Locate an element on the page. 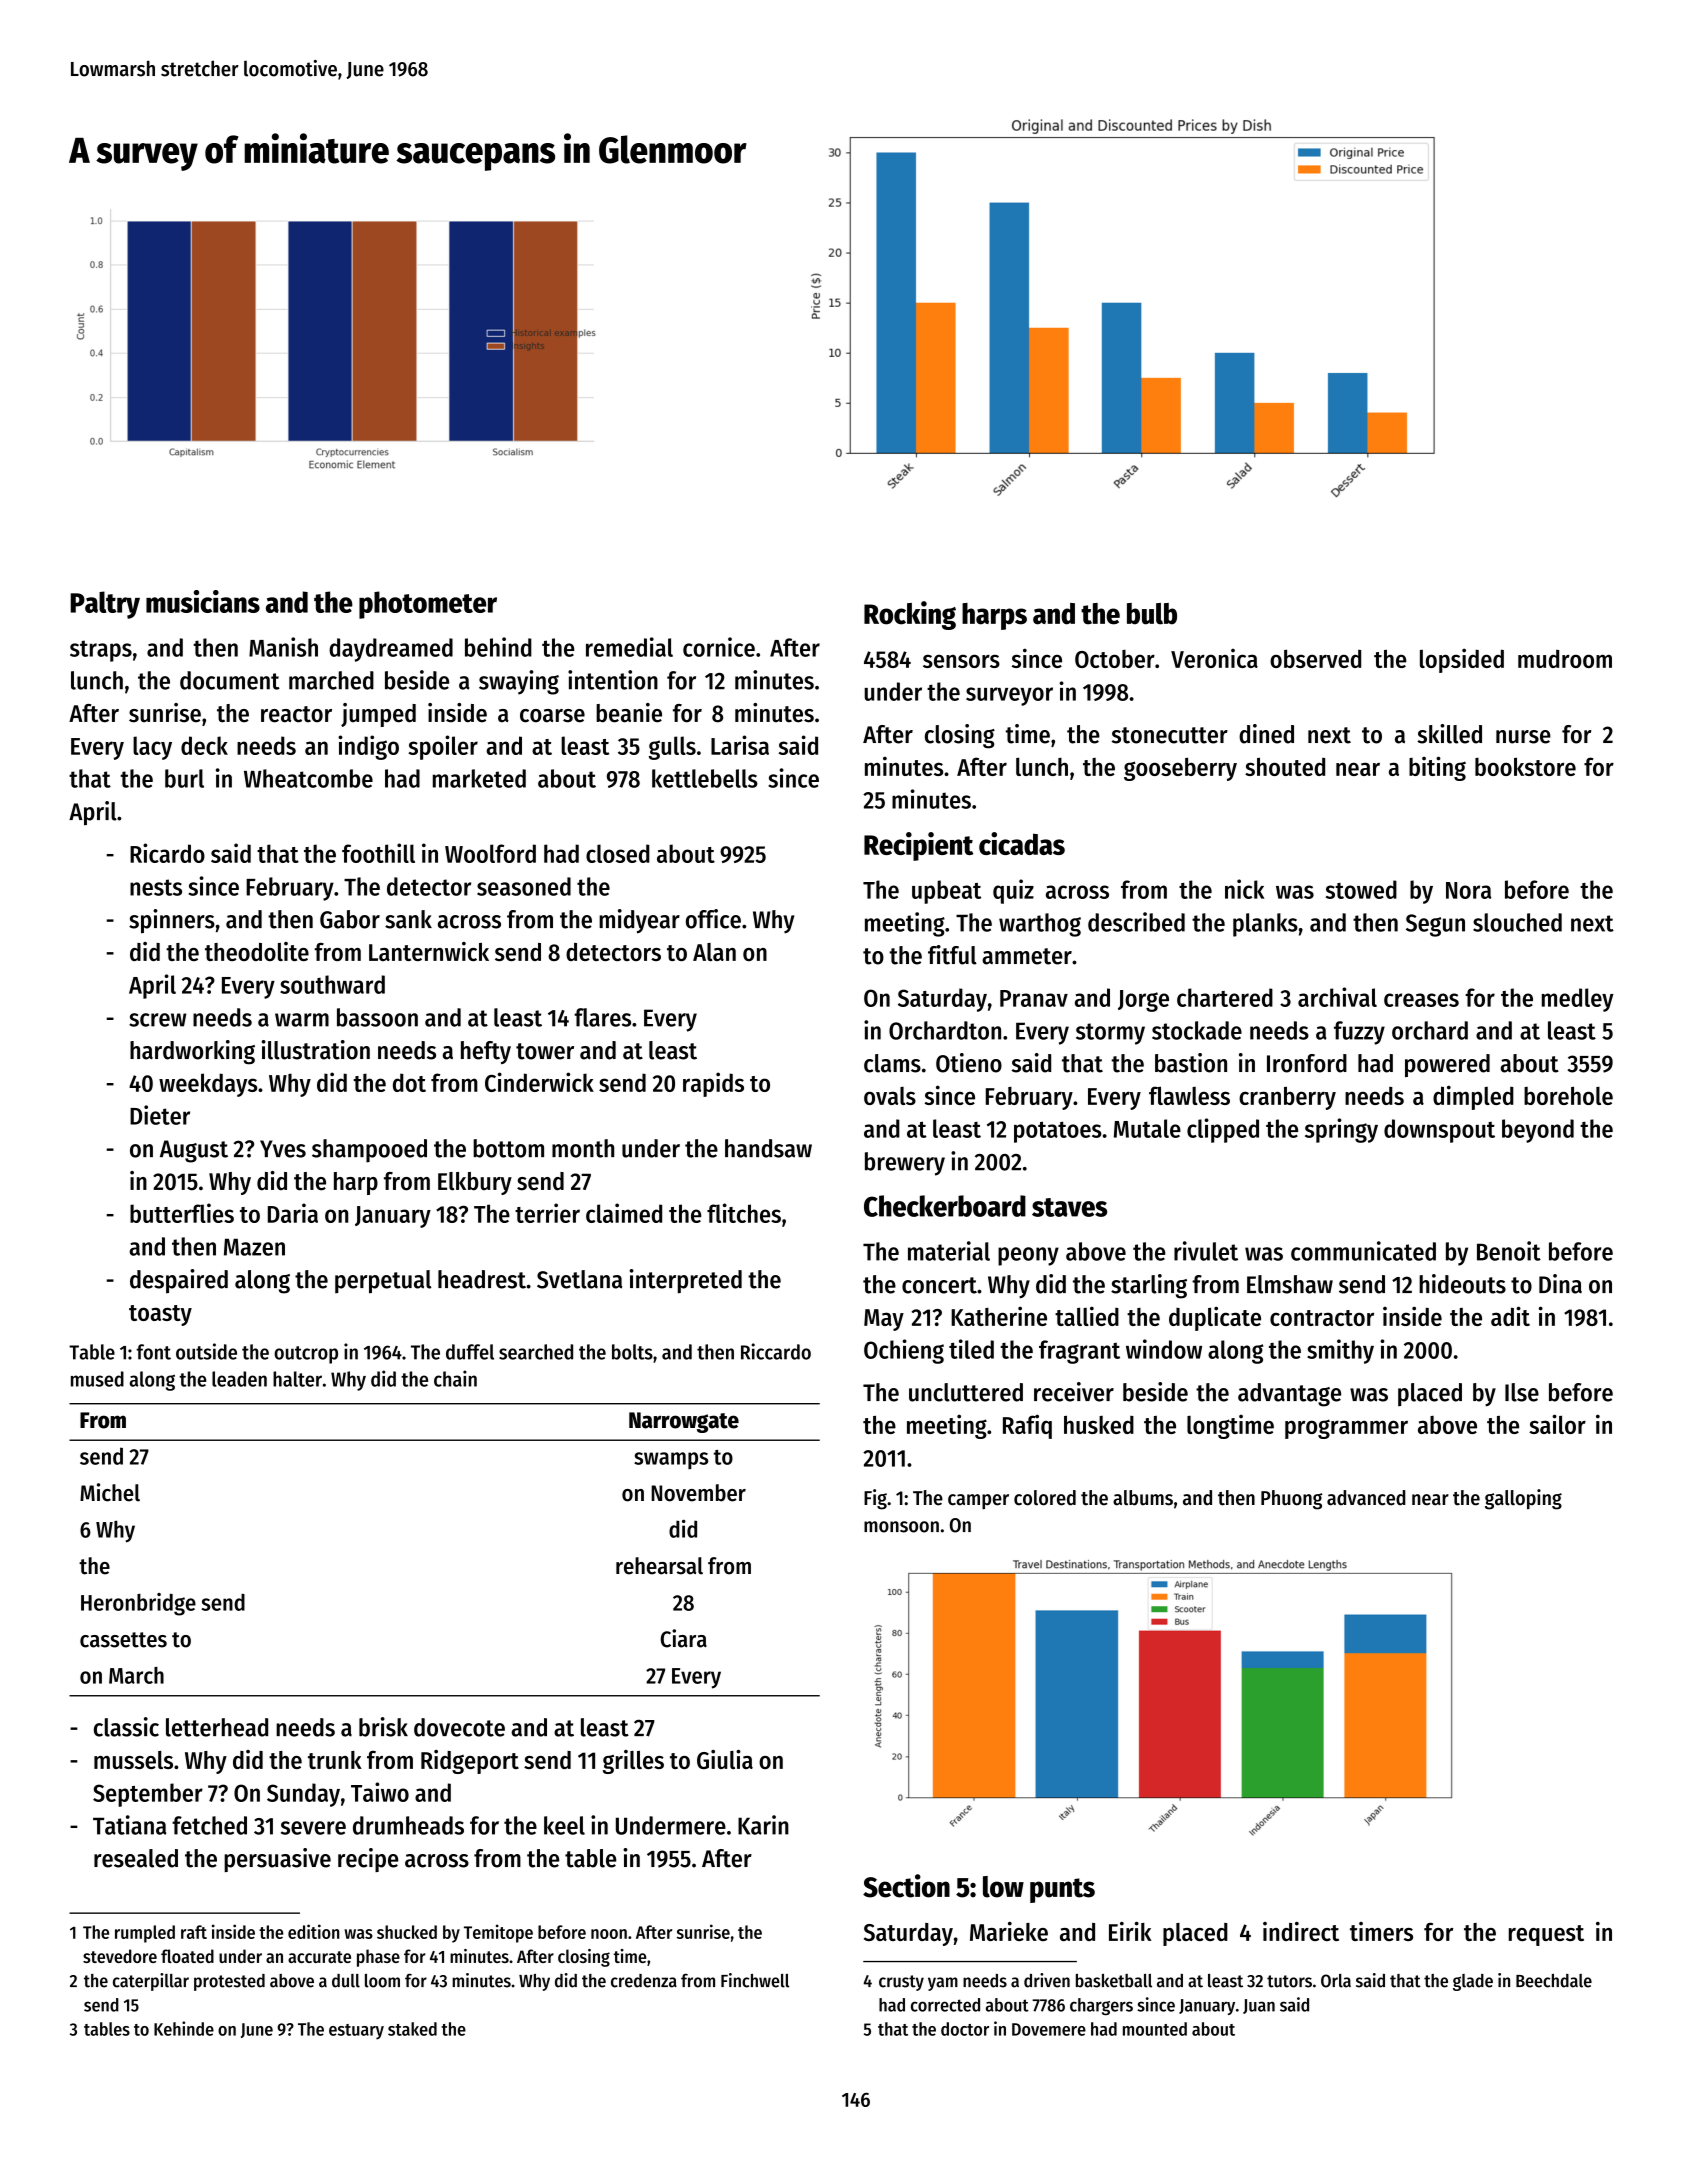 The image size is (1683, 2178). rehearsal is located at coordinates (659, 1566).
